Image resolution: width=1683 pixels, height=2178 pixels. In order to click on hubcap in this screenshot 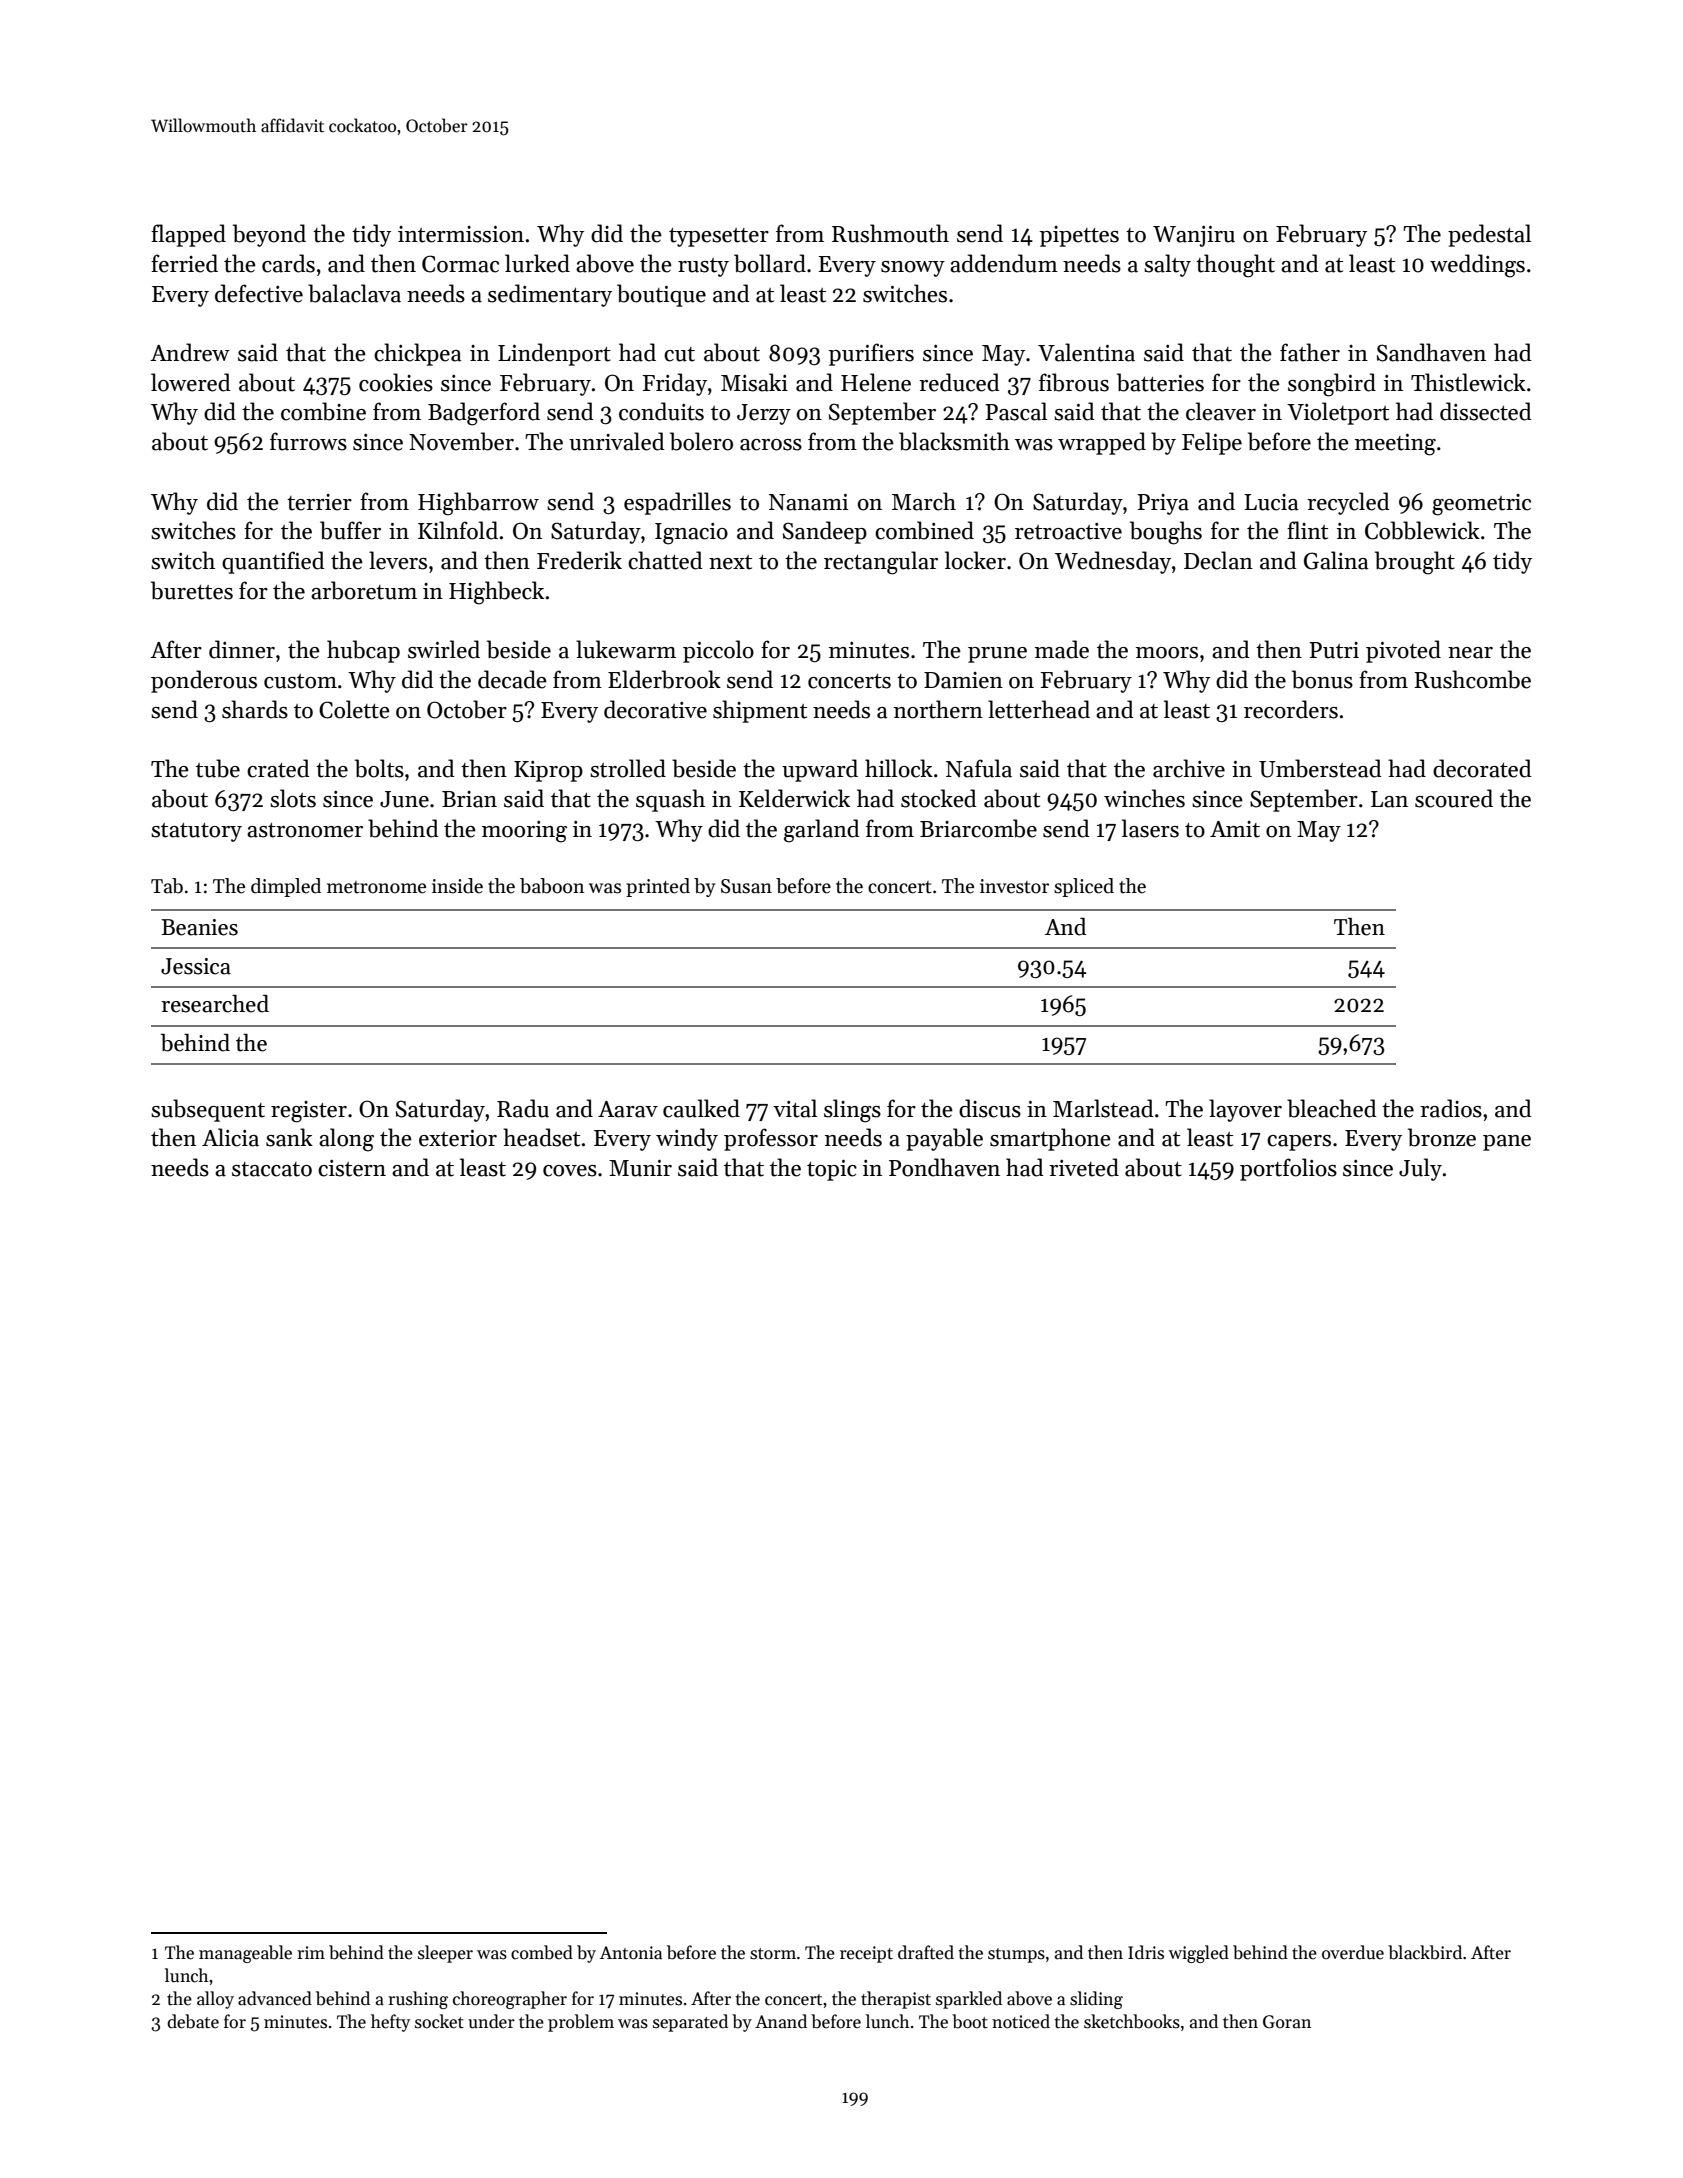, I will do `click(363, 651)`.
